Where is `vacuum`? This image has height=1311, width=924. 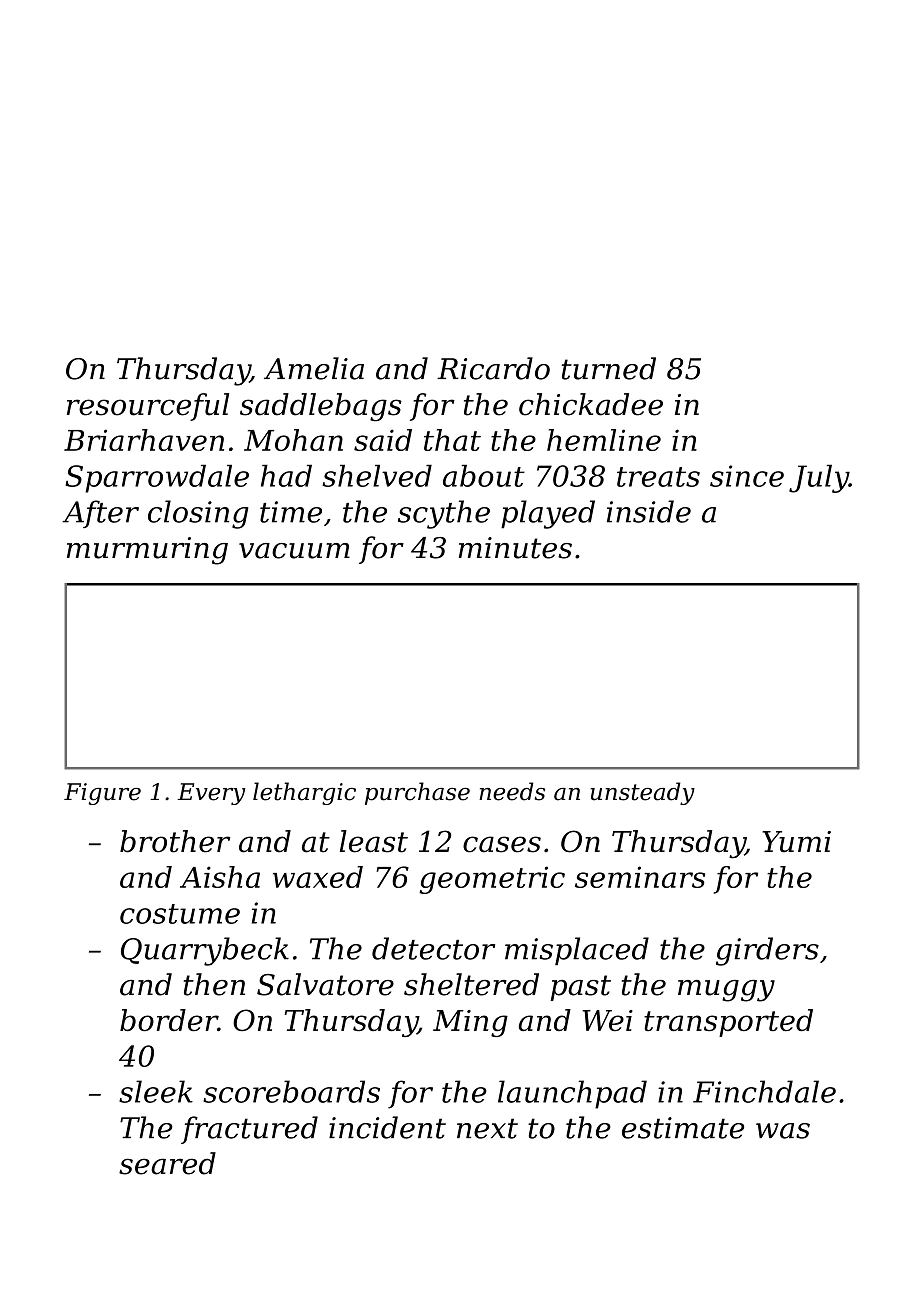
vacuum is located at coordinates (294, 551).
